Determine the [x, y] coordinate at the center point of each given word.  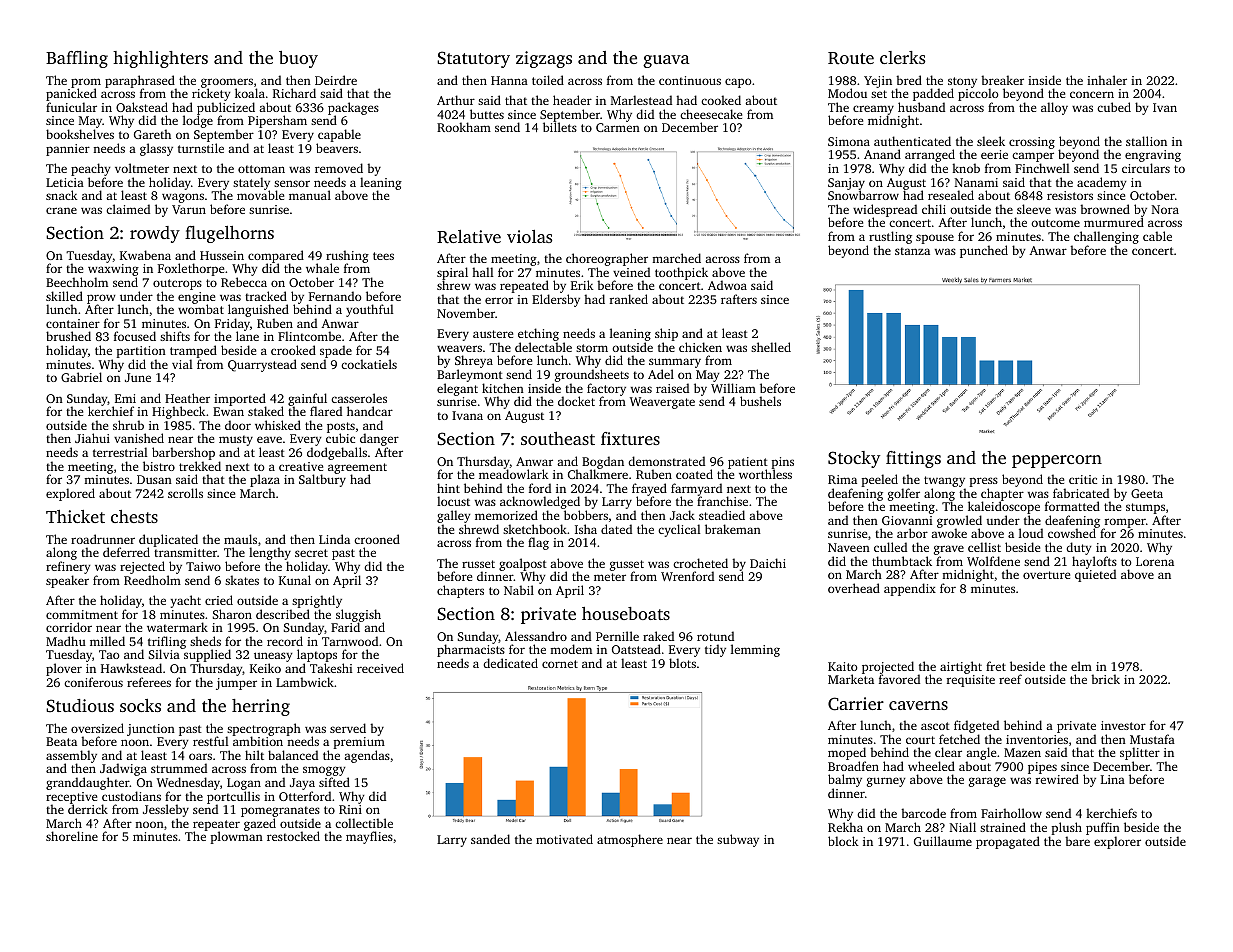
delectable [543, 347]
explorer [1117, 842]
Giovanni [907, 520]
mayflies [369, 837]
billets [560, 127]
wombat [201, 309]
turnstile [201, 148]
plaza [265, 480]
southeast [558, 438]
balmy [845, 781]
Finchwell [1042, 168]
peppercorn [1057, 461]
